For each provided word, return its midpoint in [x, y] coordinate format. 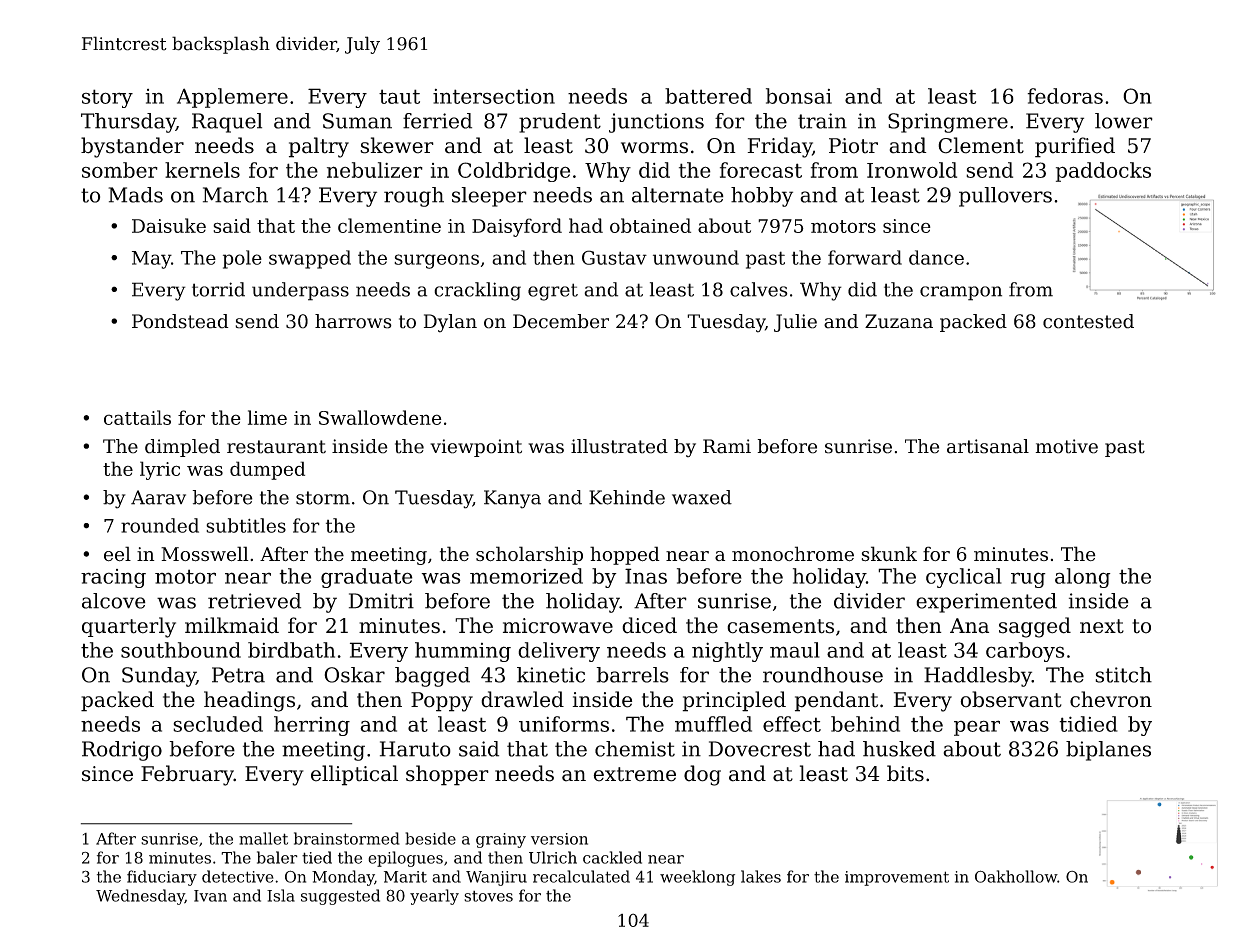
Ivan [210, 896]
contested [1088, 321]
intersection [494, 96]
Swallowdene [380, 417]
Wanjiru [496, 878]
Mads [135, 195]
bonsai [799, 96]
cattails [137, 417]
